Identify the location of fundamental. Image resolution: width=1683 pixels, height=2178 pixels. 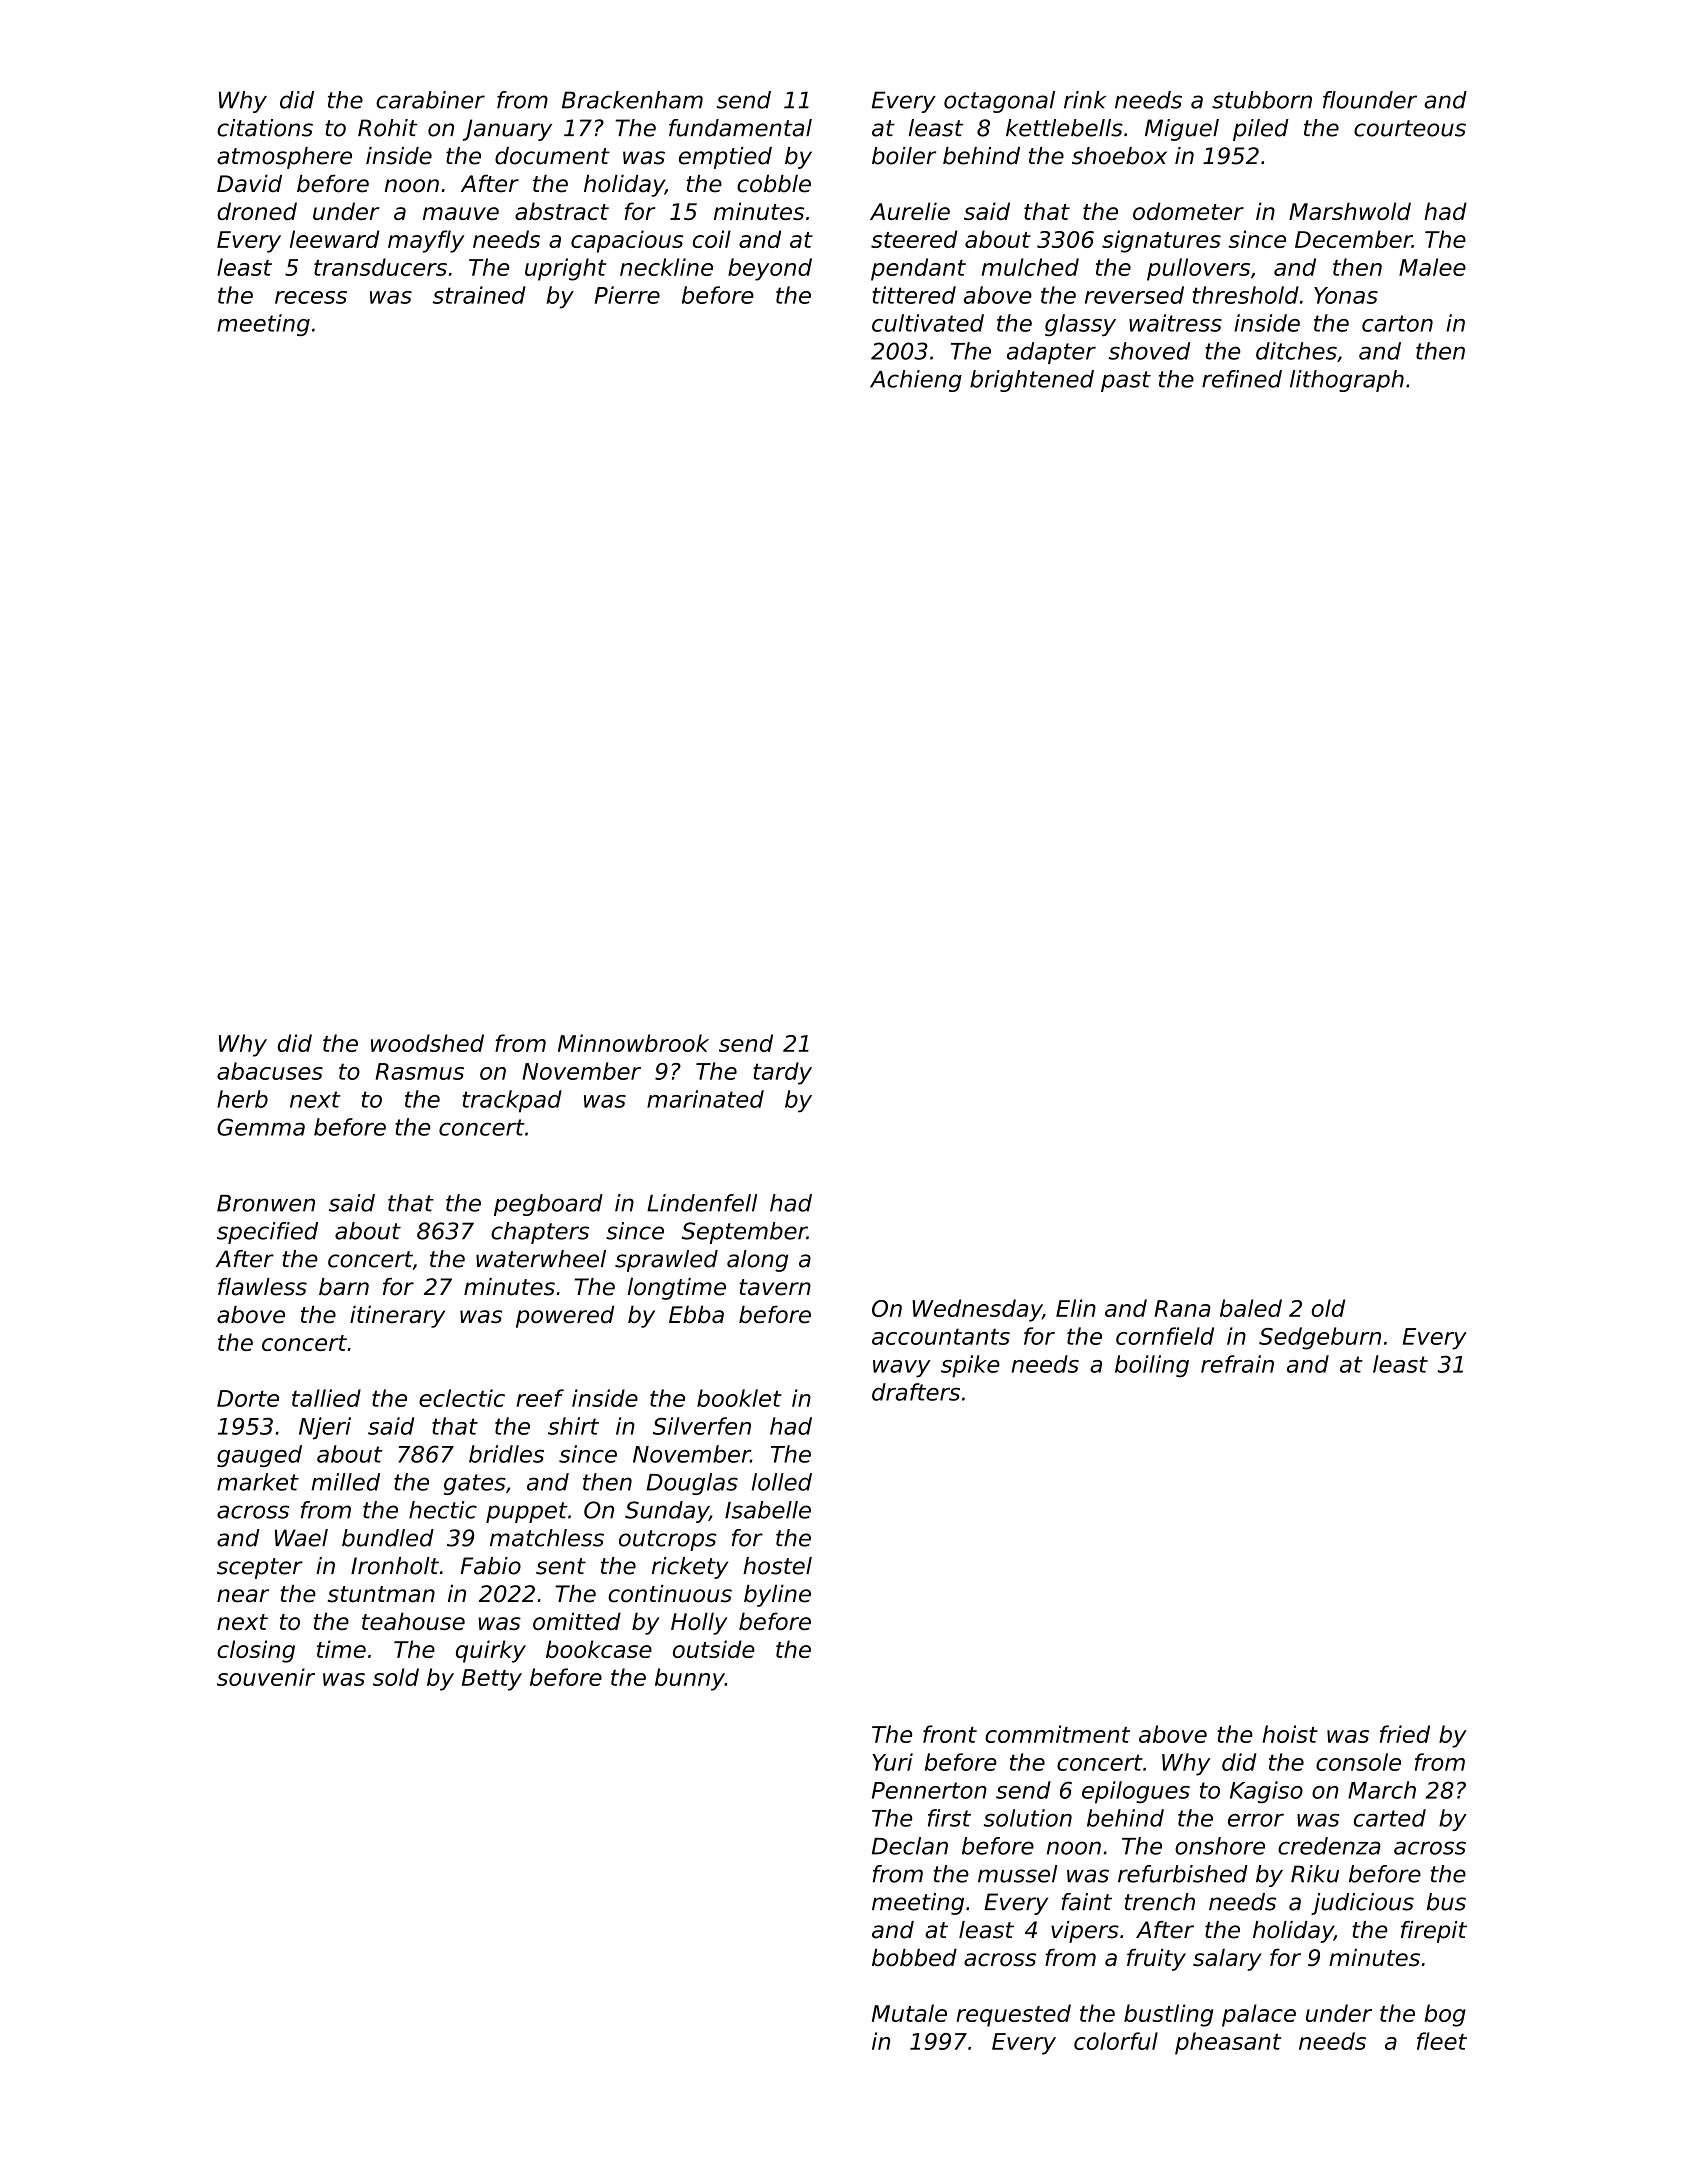
(740, 128).
